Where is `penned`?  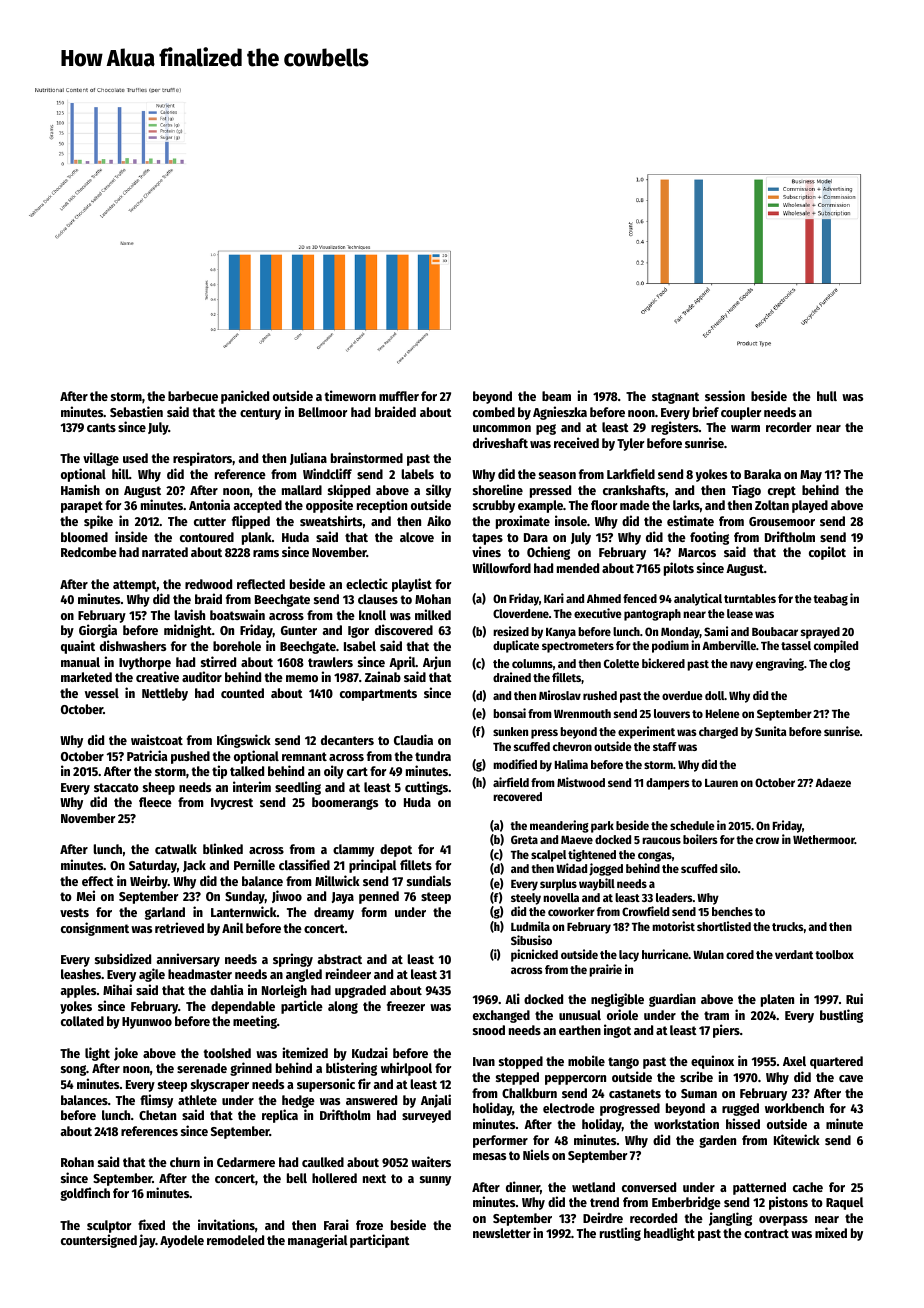
penned is located at coordinates (379, 897).
